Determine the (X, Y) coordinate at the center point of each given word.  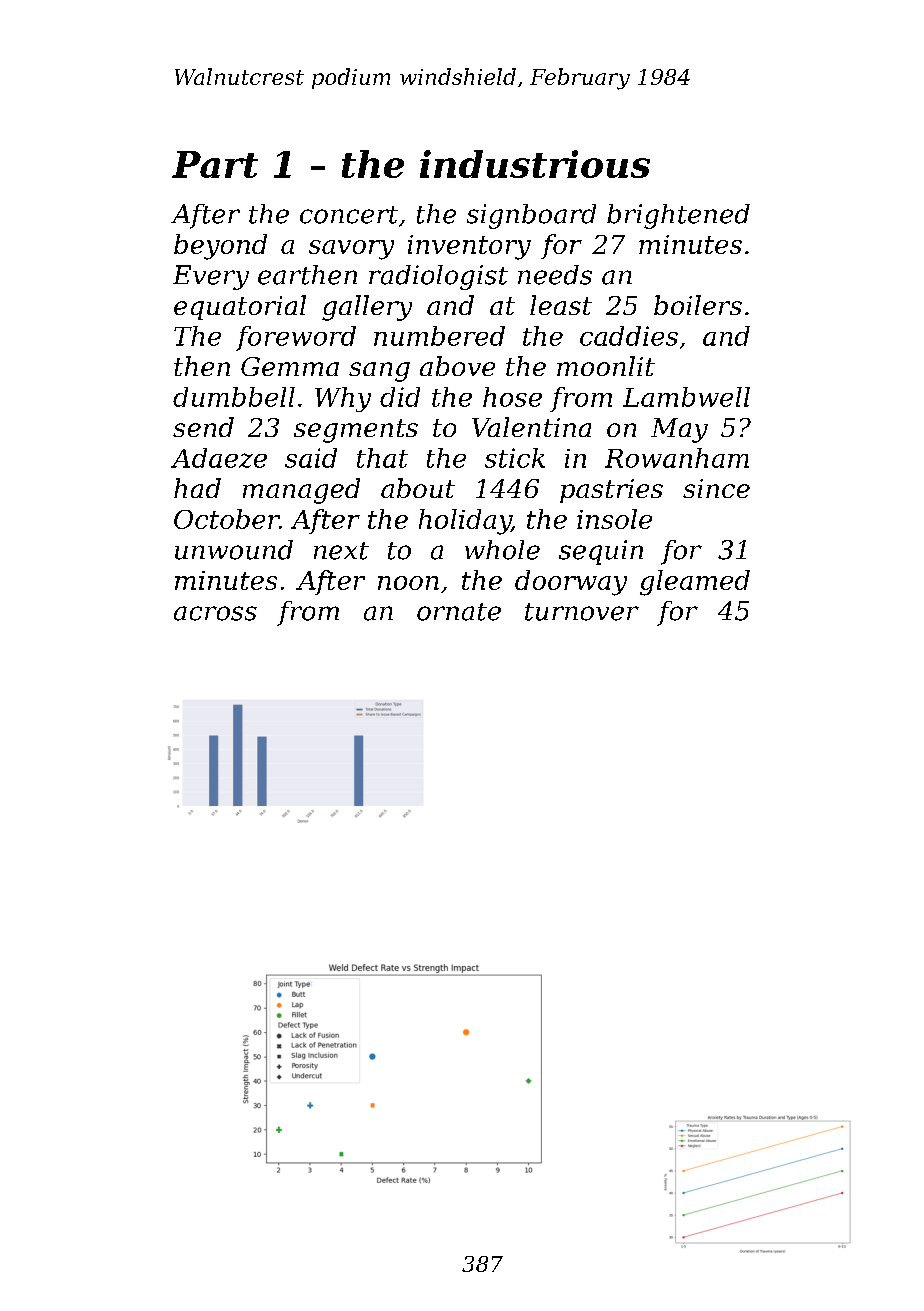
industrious (535, 164)
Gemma (290, 366)
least (561, 305)
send (203, 427)
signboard (531, 216)
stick (515, 458)
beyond (220, 247)
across (215, 613)
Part (215, 164)
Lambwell (686, 397)
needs (555, 275)
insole (614, 519)
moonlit (606, 366)
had (197, 488)
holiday (465, 522)
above (457, 366)
